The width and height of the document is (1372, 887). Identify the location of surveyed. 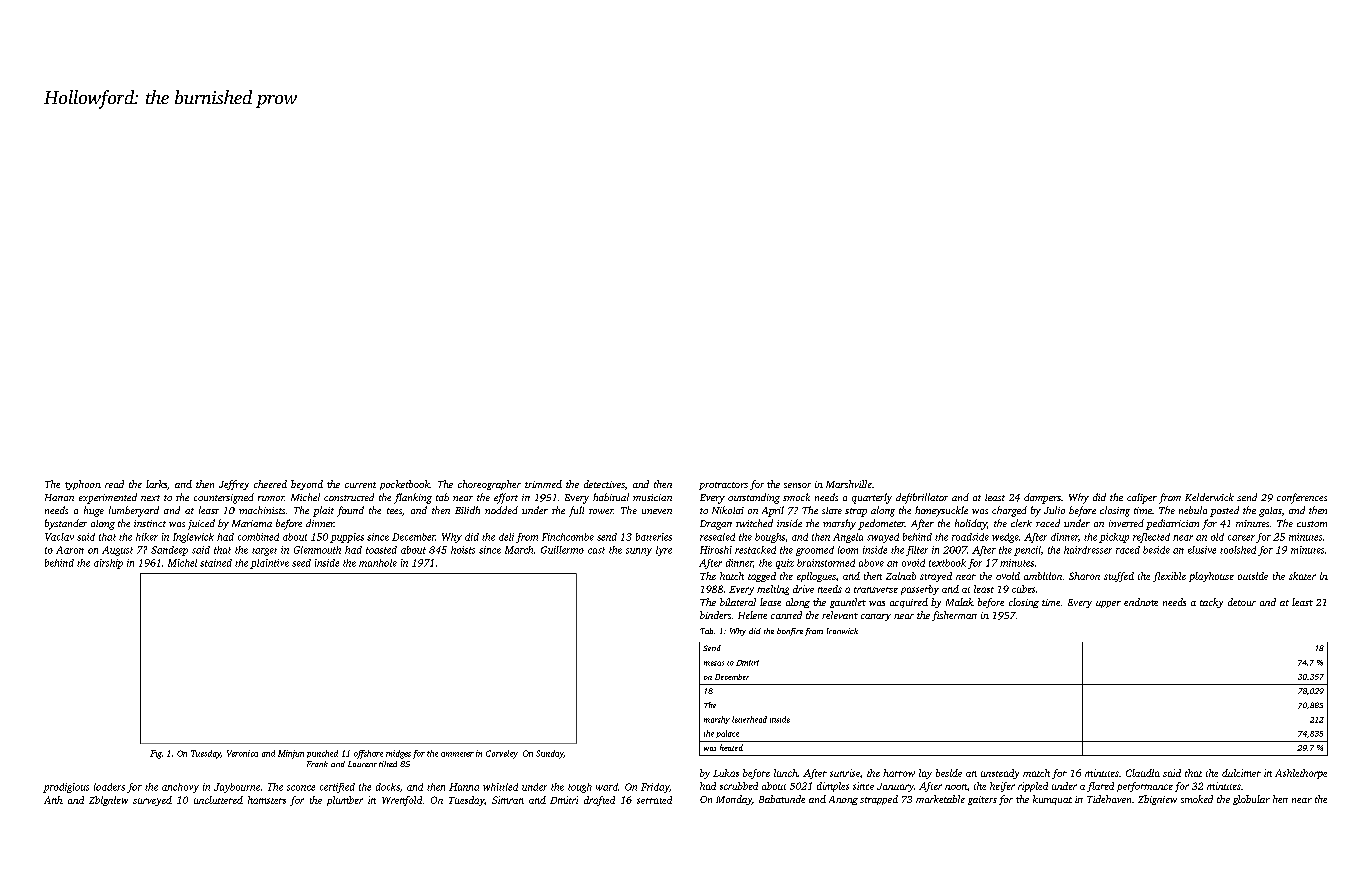
(152, 801).
